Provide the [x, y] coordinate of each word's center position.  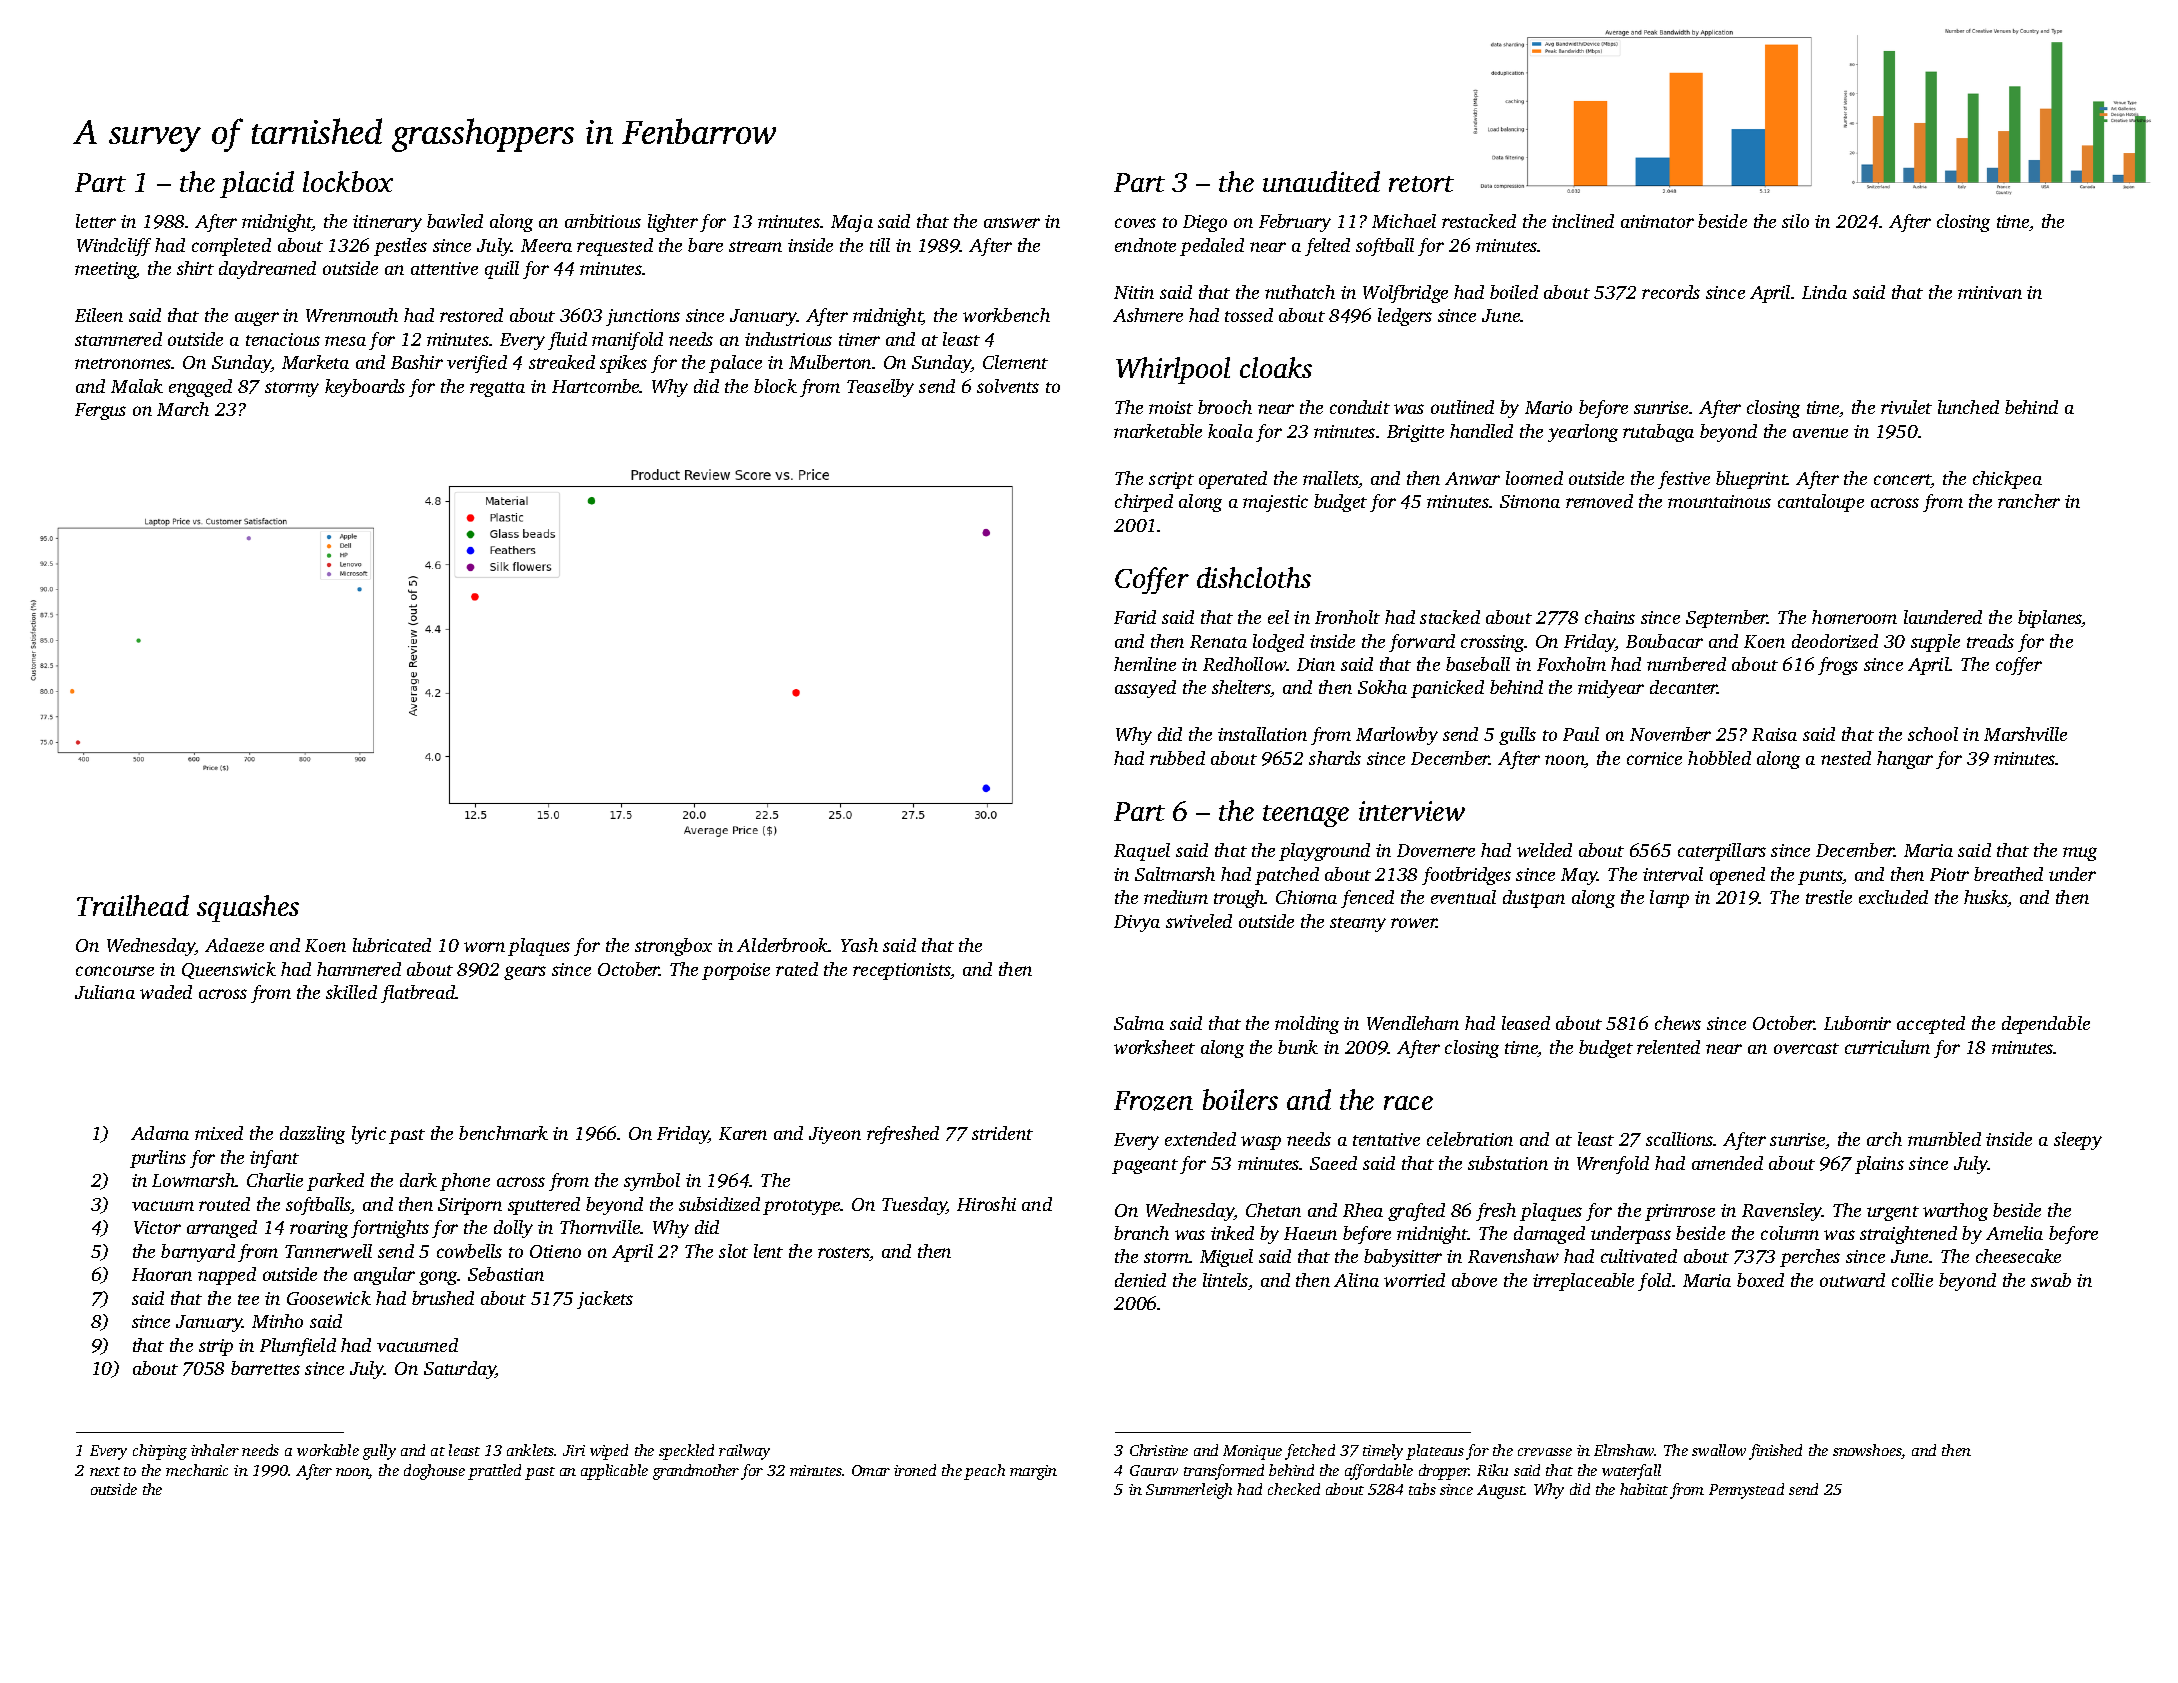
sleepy [2078, 1141]
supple [1935, 643]
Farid [1135, 617]
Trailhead [133, 905]
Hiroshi [986, 1204]
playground [1324, 852]
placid [257, 184]
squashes [248, 908]
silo [1795, 221]
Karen [743, 1133]
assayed [1145, 689]
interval [1673, 874]
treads [1990, 641]
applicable [614, 1472]
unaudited [1321, 181]
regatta [497, 389]
